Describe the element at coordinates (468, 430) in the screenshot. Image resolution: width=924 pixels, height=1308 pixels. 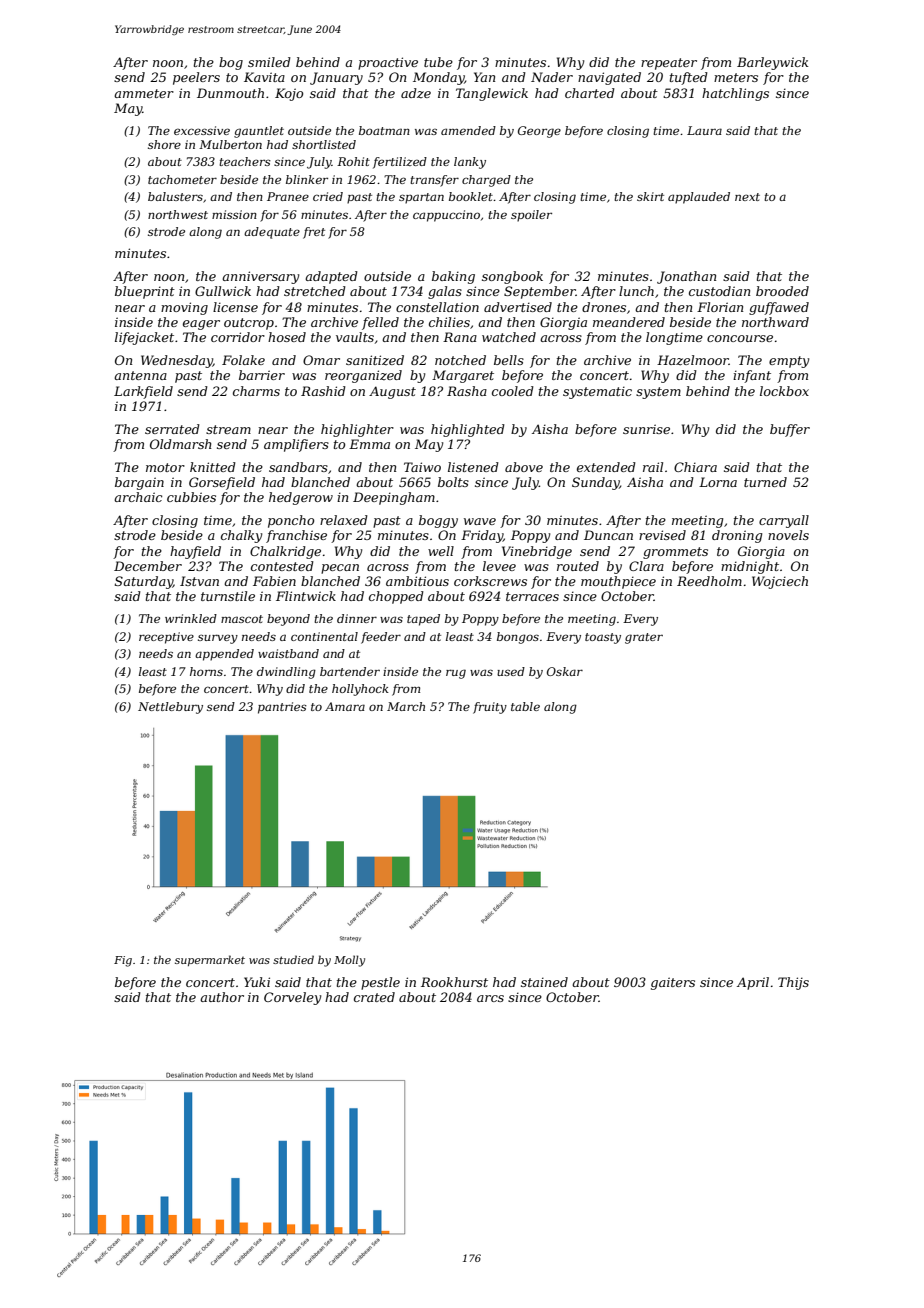
I see `highlighted` at that location.
